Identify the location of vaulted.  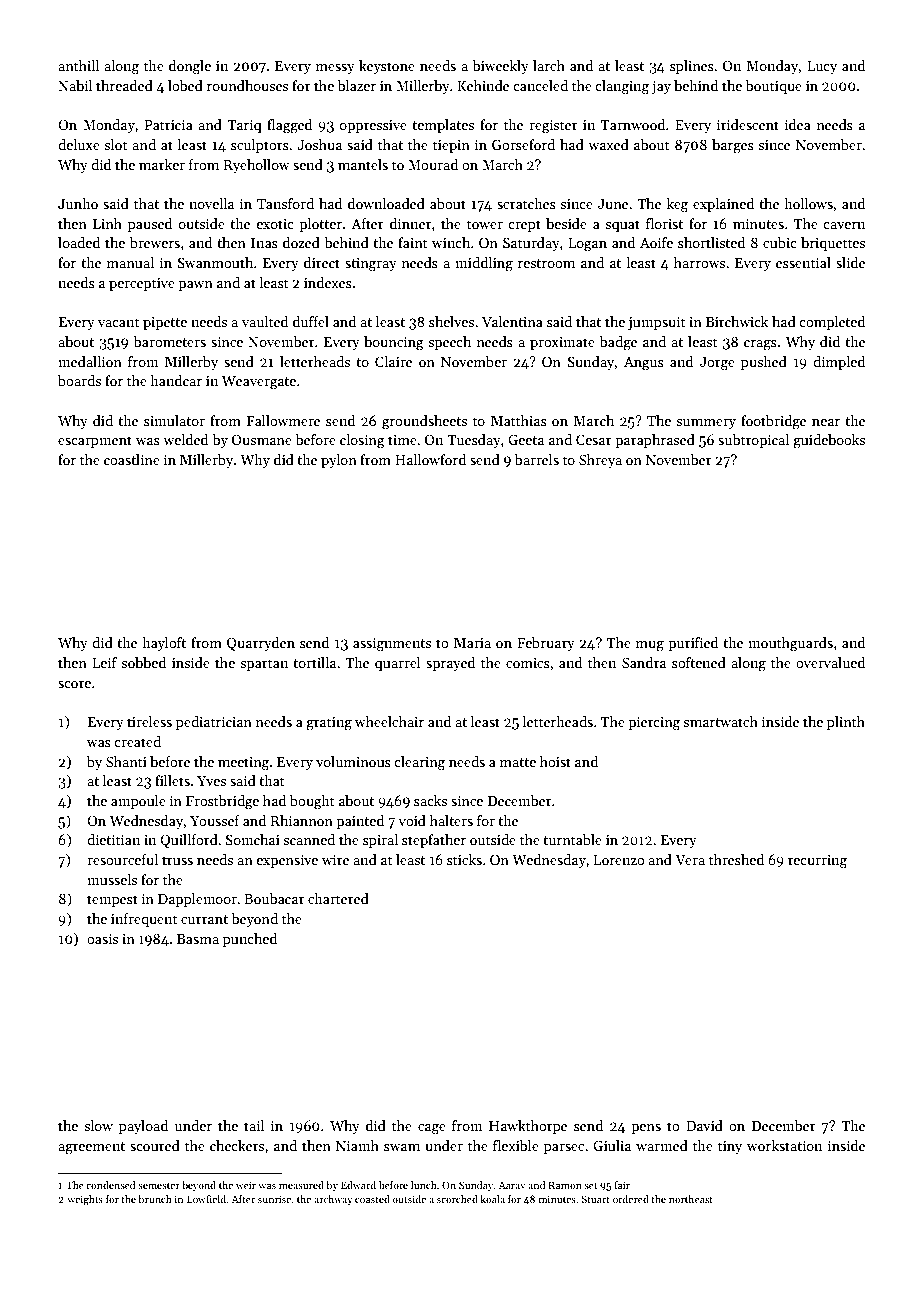
(265, 321).
